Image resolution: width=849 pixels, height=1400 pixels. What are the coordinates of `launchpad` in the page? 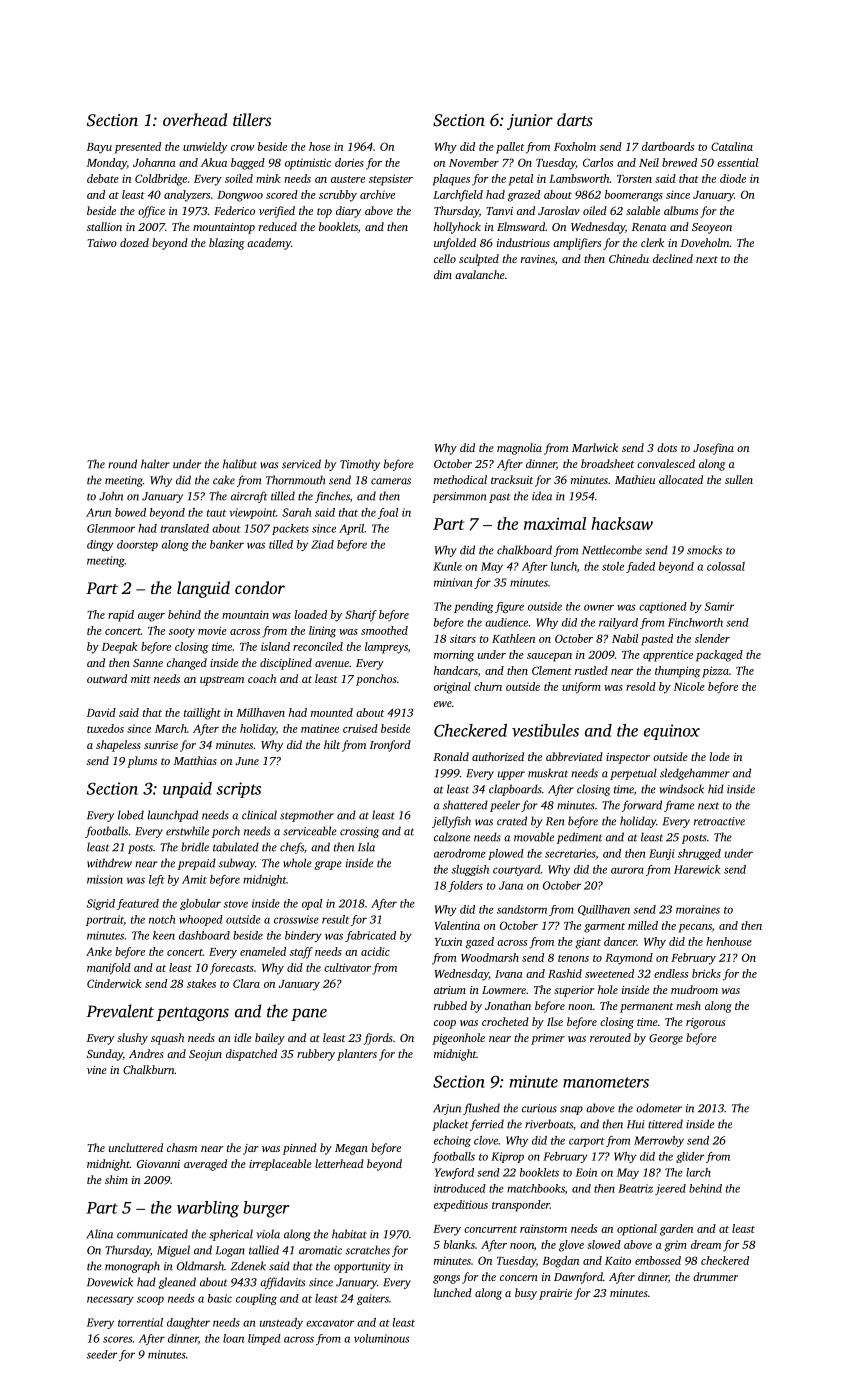 It's located at (173, 816).
